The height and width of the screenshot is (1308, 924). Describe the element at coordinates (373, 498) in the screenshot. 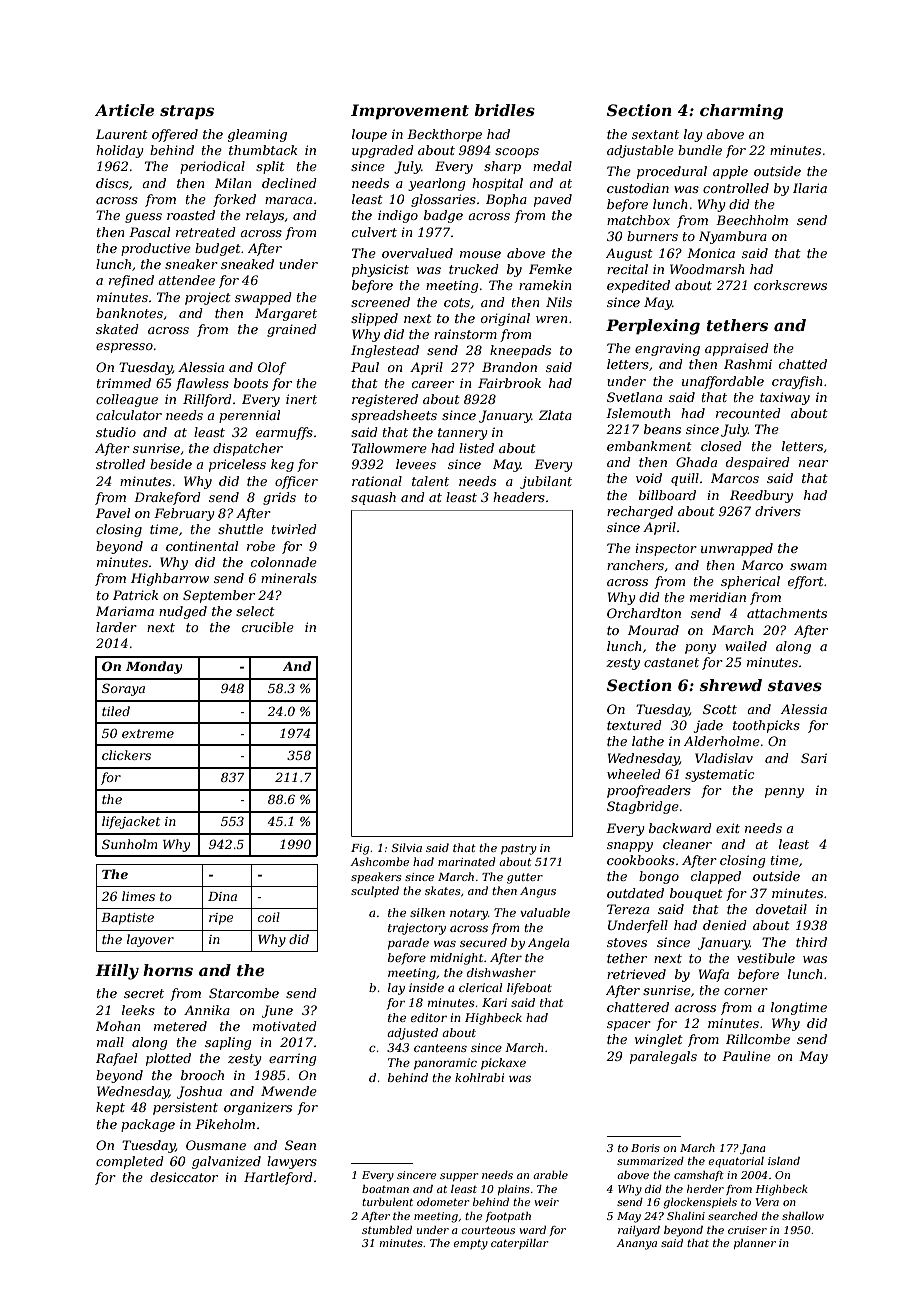

I see `squash` at that location.
